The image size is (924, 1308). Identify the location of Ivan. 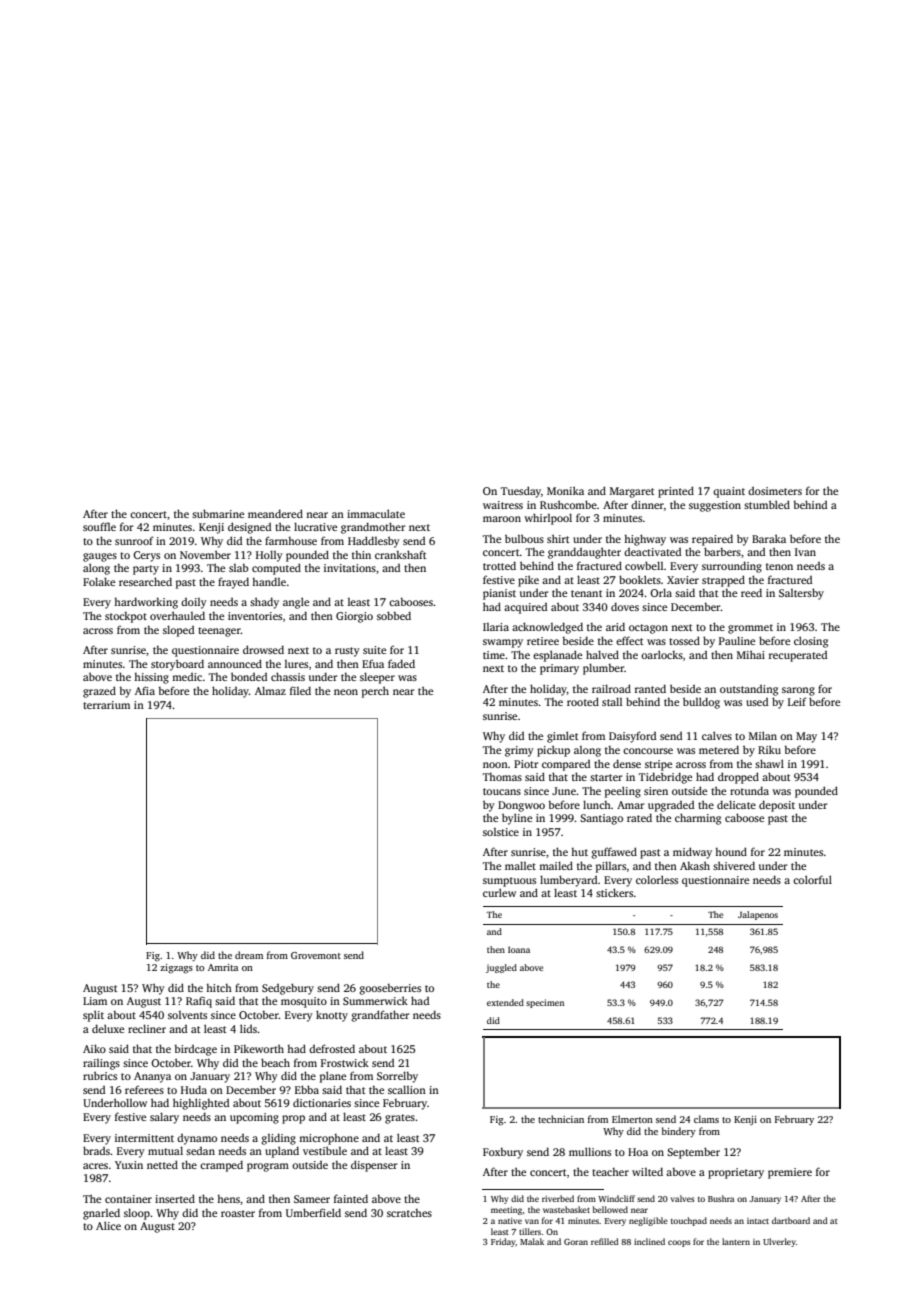
(805, 552).
